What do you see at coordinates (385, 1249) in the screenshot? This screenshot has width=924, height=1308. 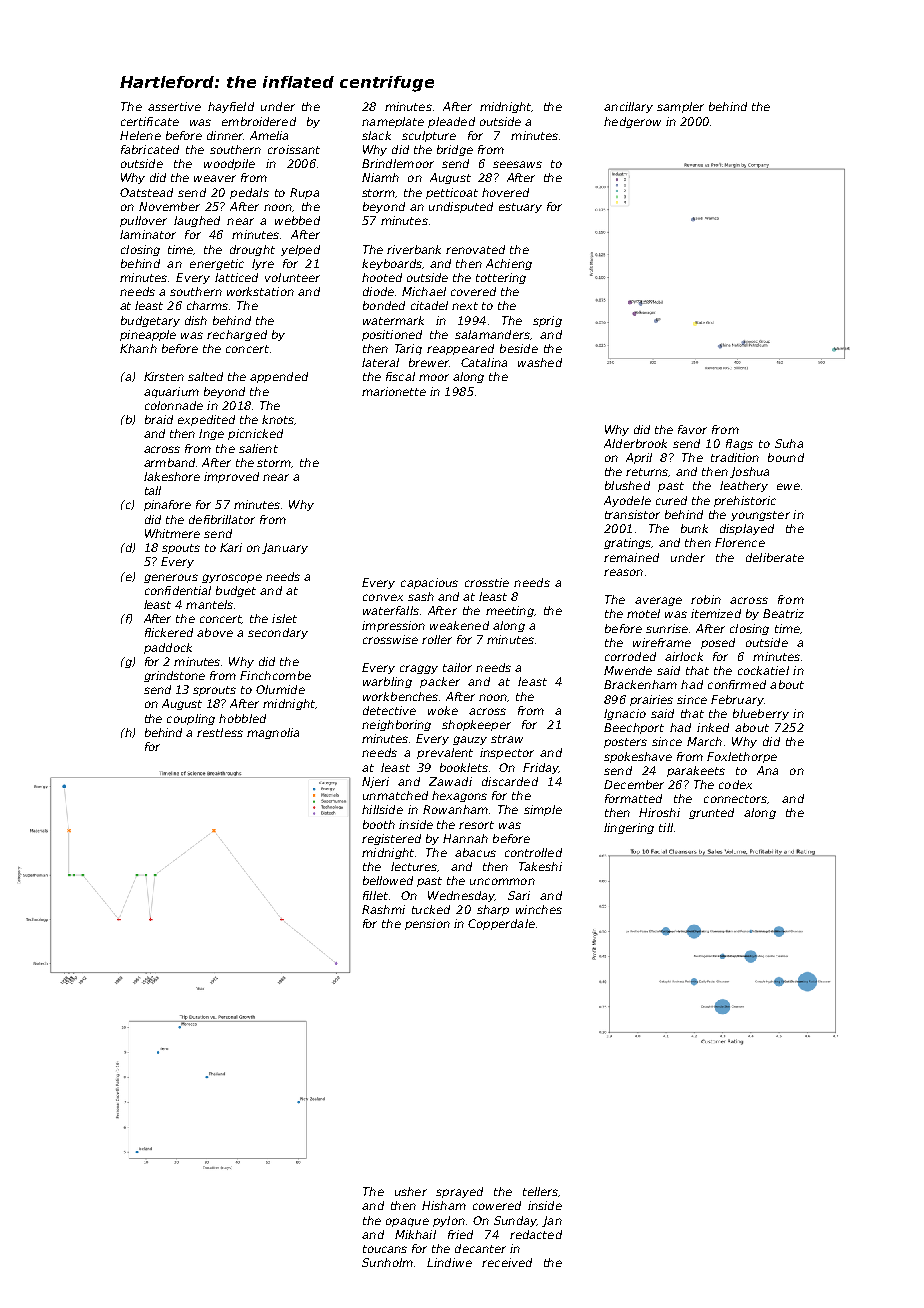 I see `toucans` at bounding box center [385, 1249].
